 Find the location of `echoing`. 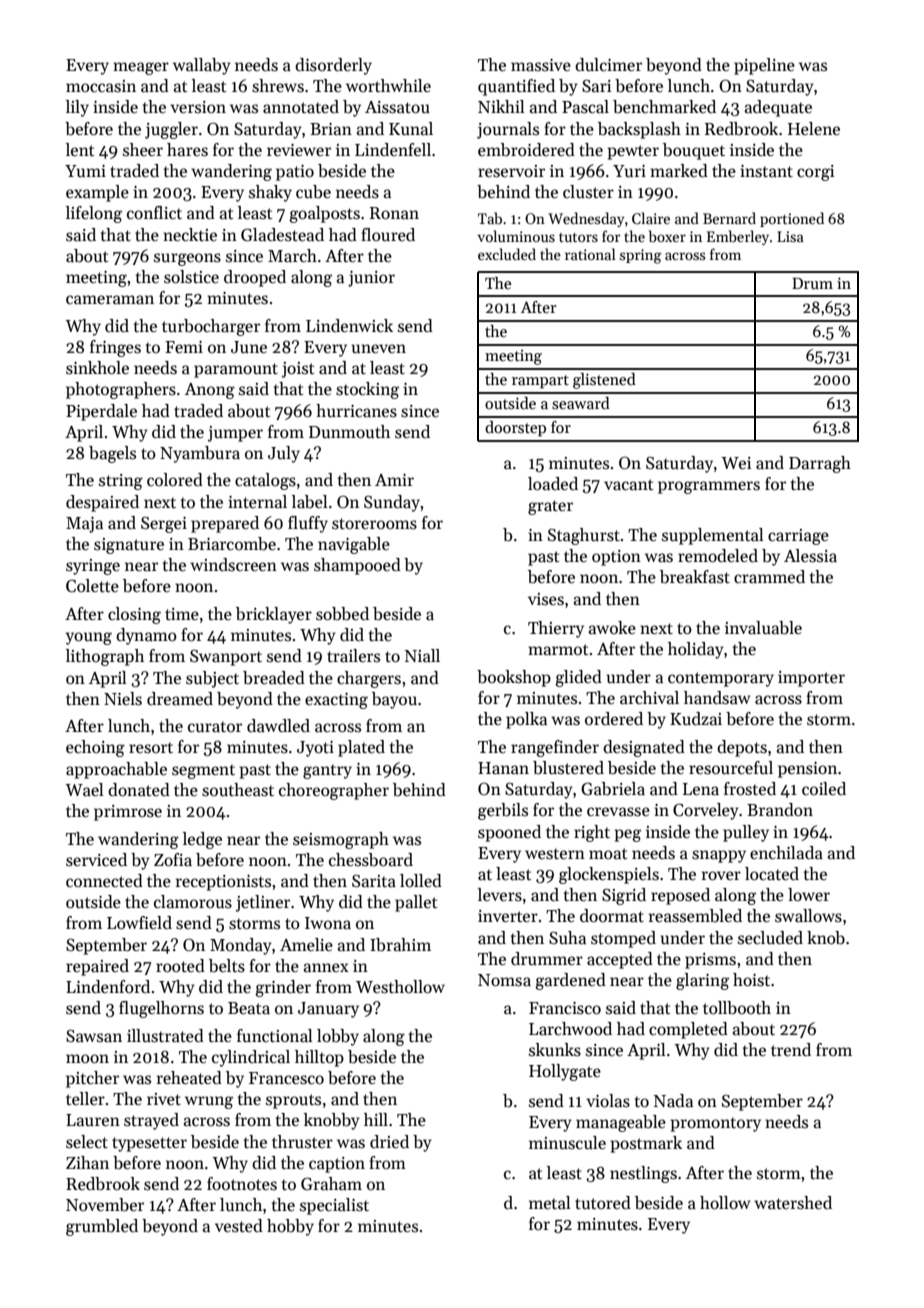

echoing is located at coordinates (95, 748).
